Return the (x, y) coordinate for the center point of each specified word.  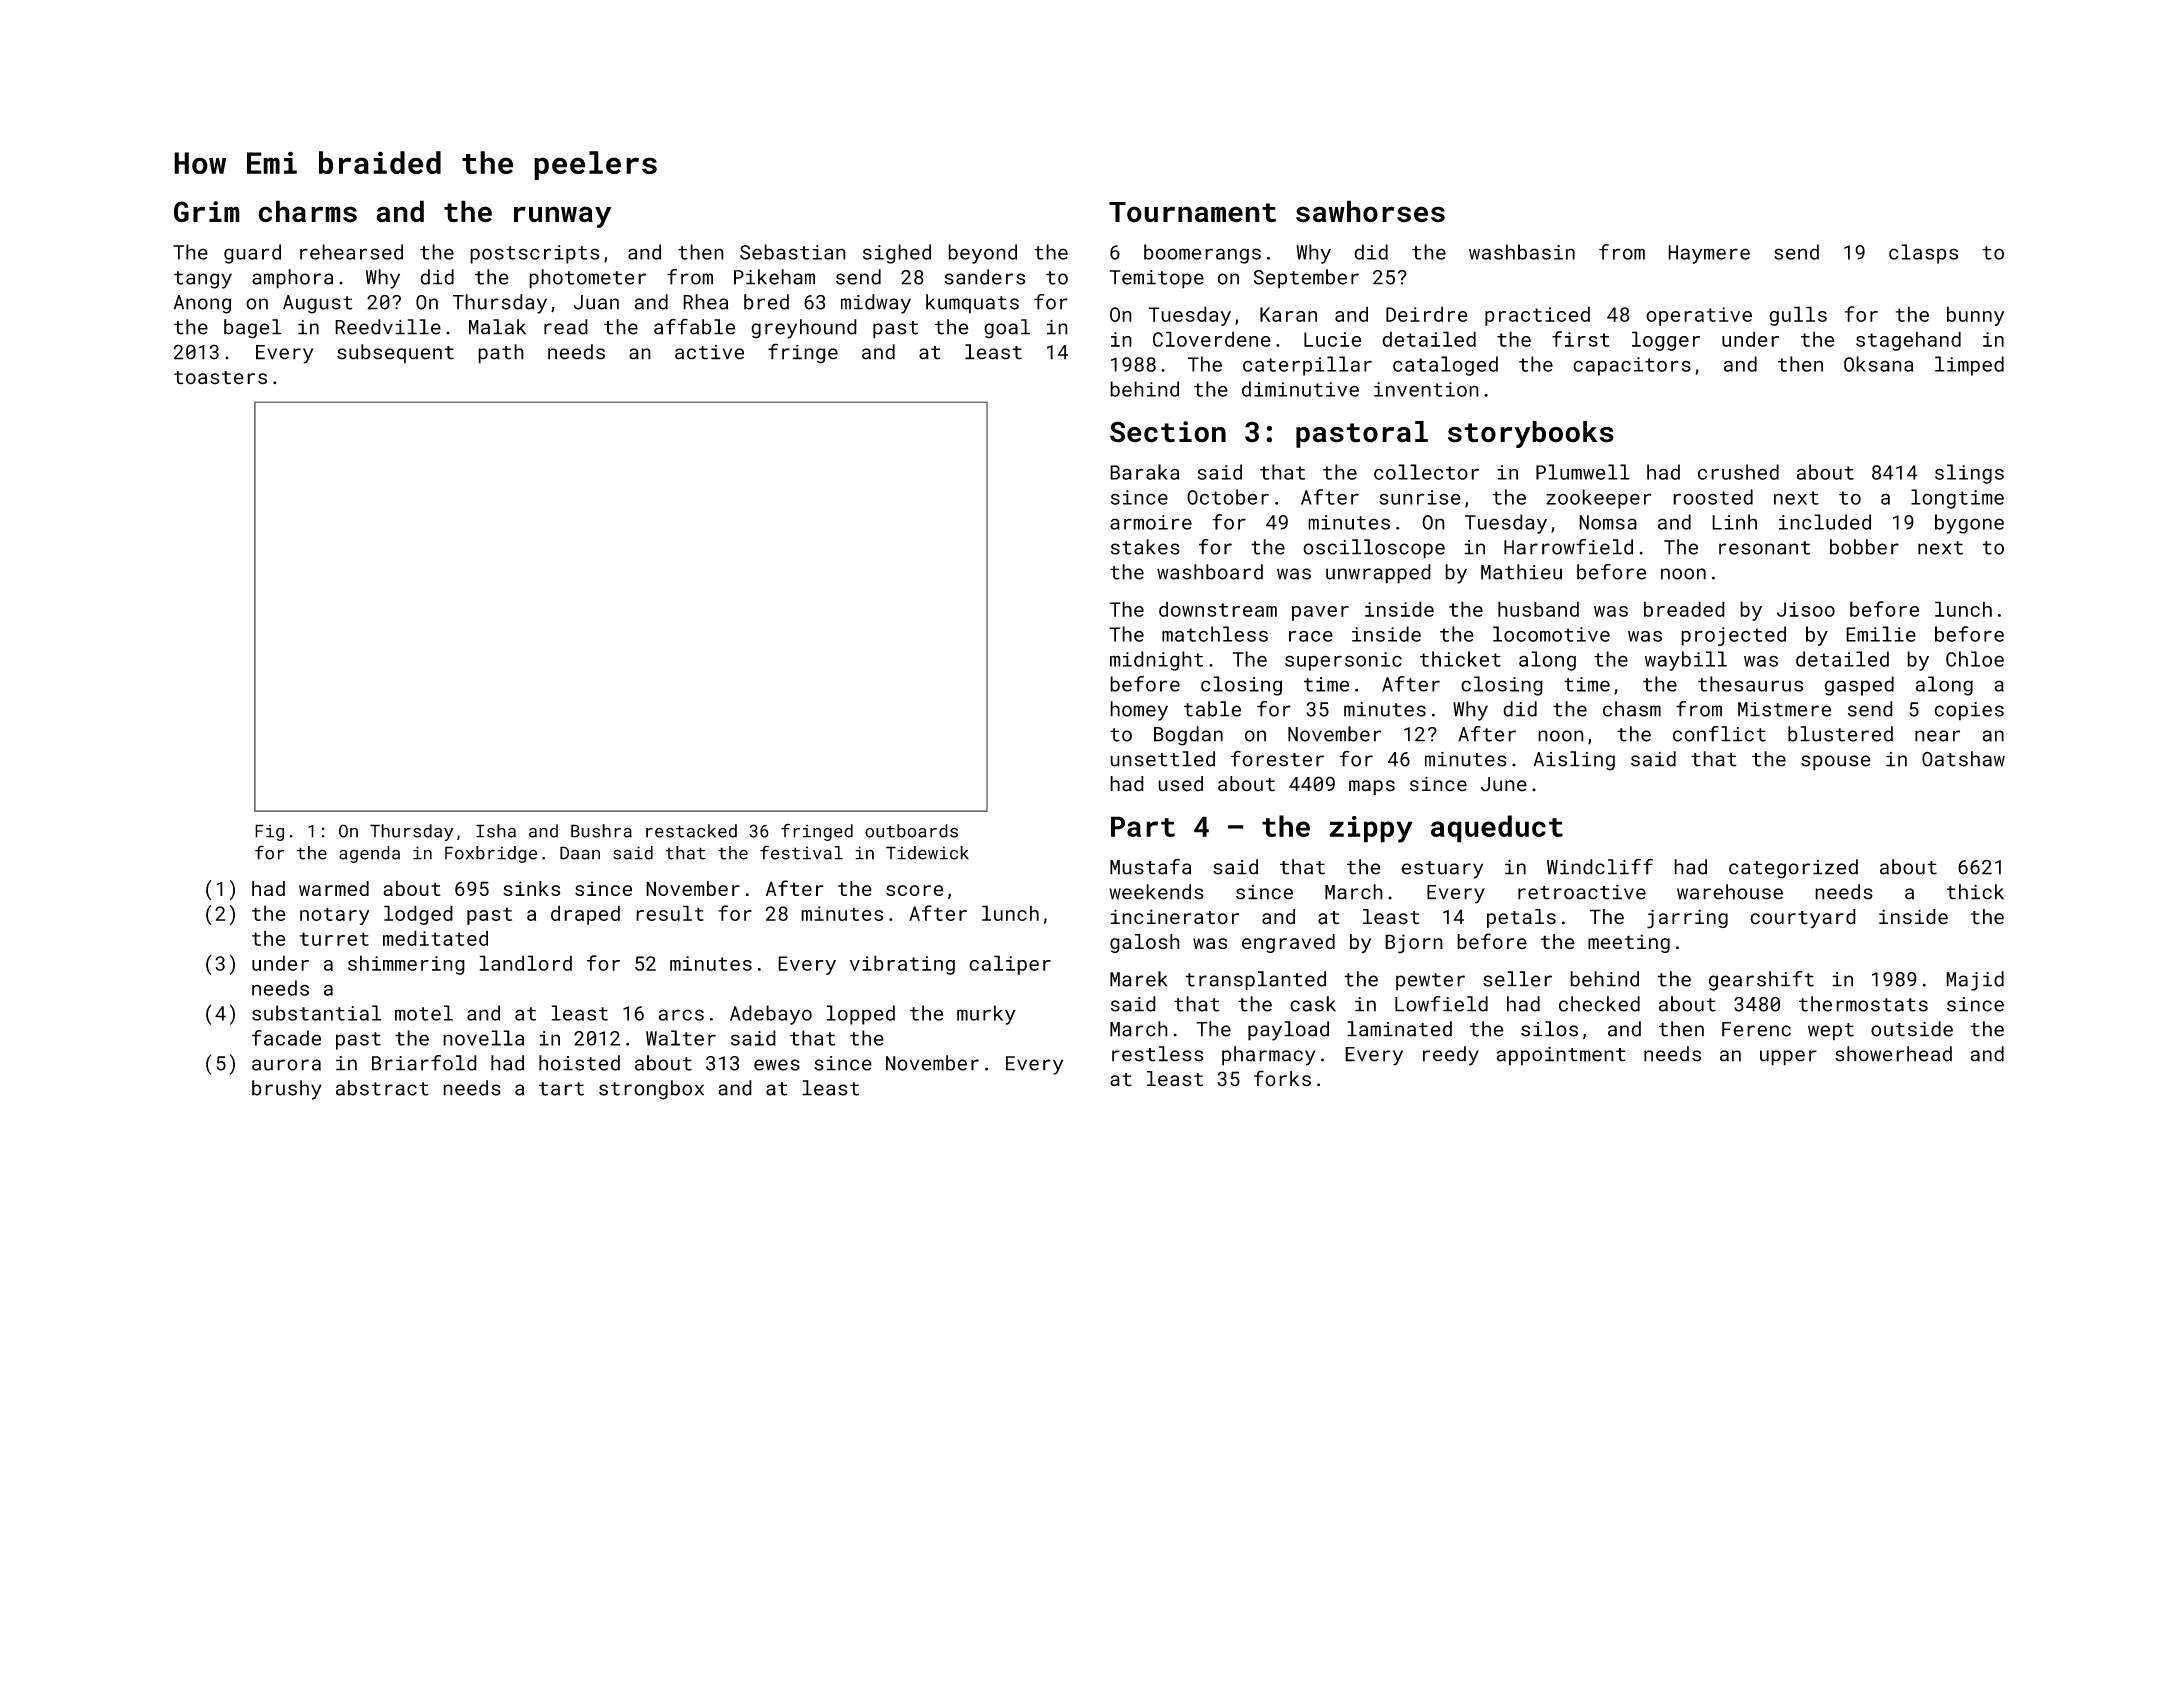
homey (1139, 711)
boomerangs (1202, 254)
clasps (1923, 254)
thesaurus (1750, 684)
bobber (1864, 547)
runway (562, 217)
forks (1282, 1078)
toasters (220, 378)
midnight (1156, 661)
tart (561, 1089)
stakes (1145, 547)
